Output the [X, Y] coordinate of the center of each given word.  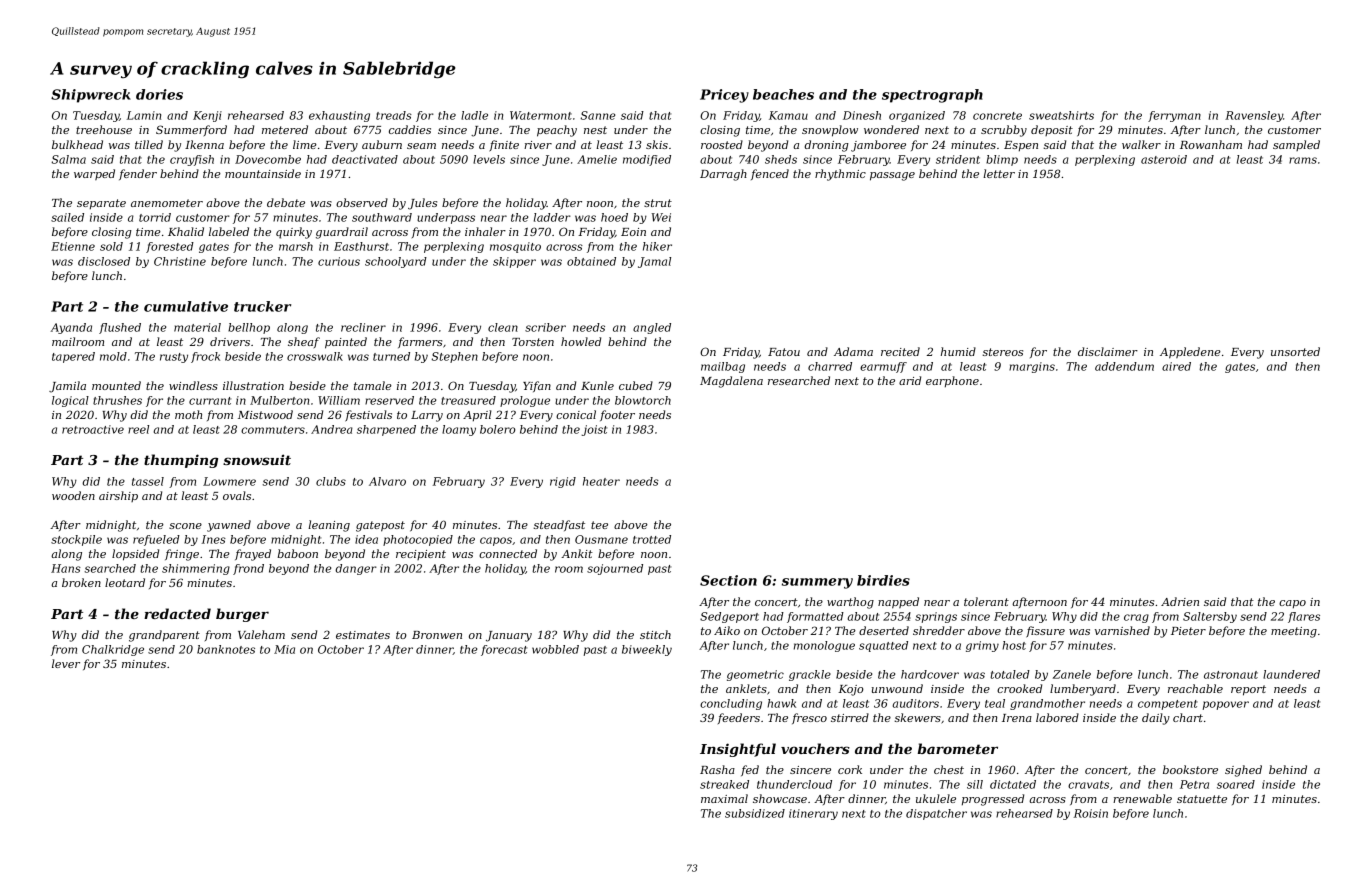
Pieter [1188, 631]
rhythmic [840, 175]
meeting [1294, 632]
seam [421, 146]
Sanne [598, 115]
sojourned [615, 569]
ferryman [1174, 116]
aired [1176, 366]
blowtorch [643, 400]
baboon [297, 553]
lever [66, 663]
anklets [746, 688]
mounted [116, 385]
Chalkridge [113, 650]
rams [1303, 160]
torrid [155, 217]
